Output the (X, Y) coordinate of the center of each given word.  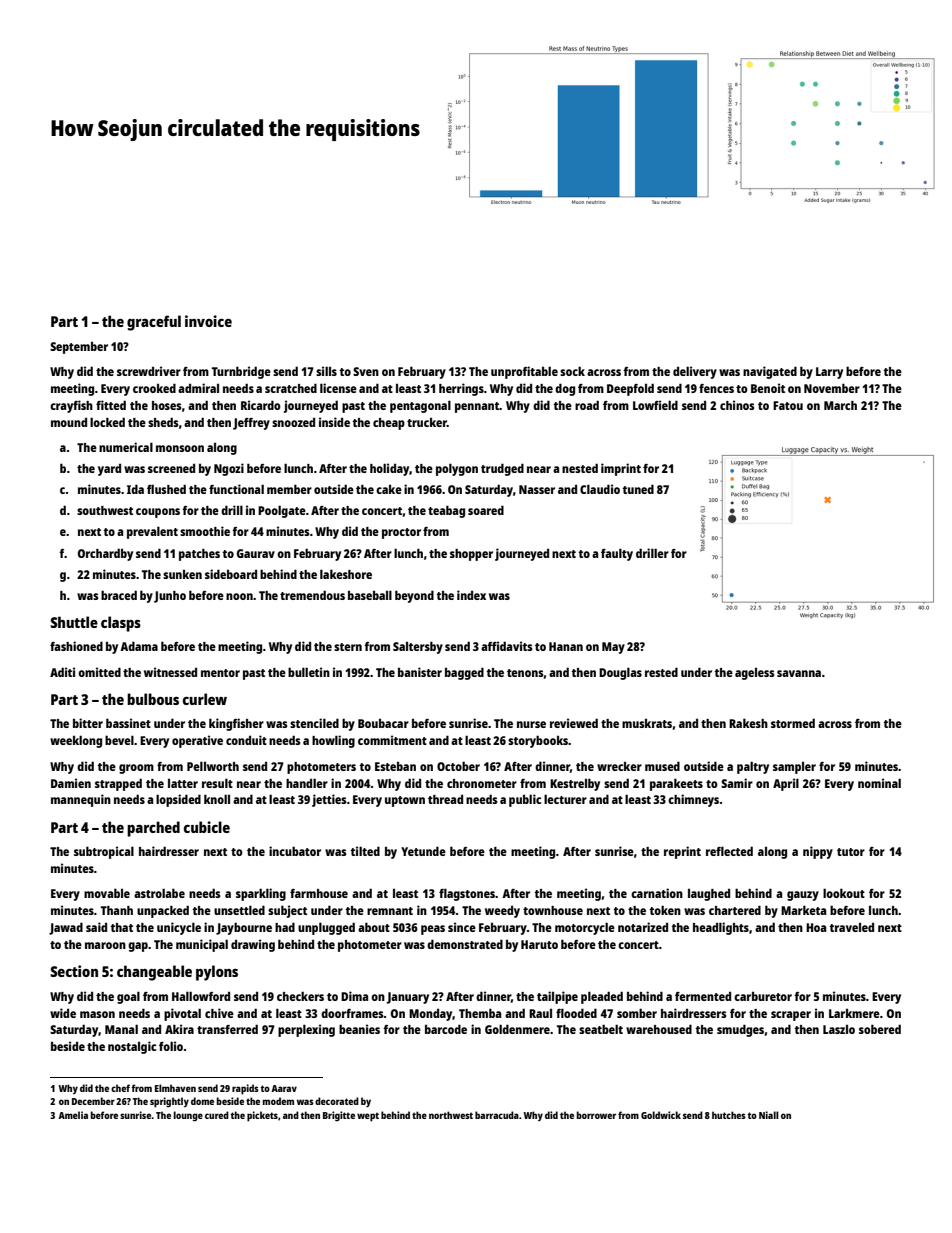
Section (74, 971)
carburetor (763, 996)
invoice (208, 321)
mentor (220, 673)
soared (486, 510)
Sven (366, 371)
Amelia (73, 1115)
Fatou (788, 405)
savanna (799, 673)
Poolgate (282, 511)
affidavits (506, 646)
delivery (695, 372)
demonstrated (465, 944)
